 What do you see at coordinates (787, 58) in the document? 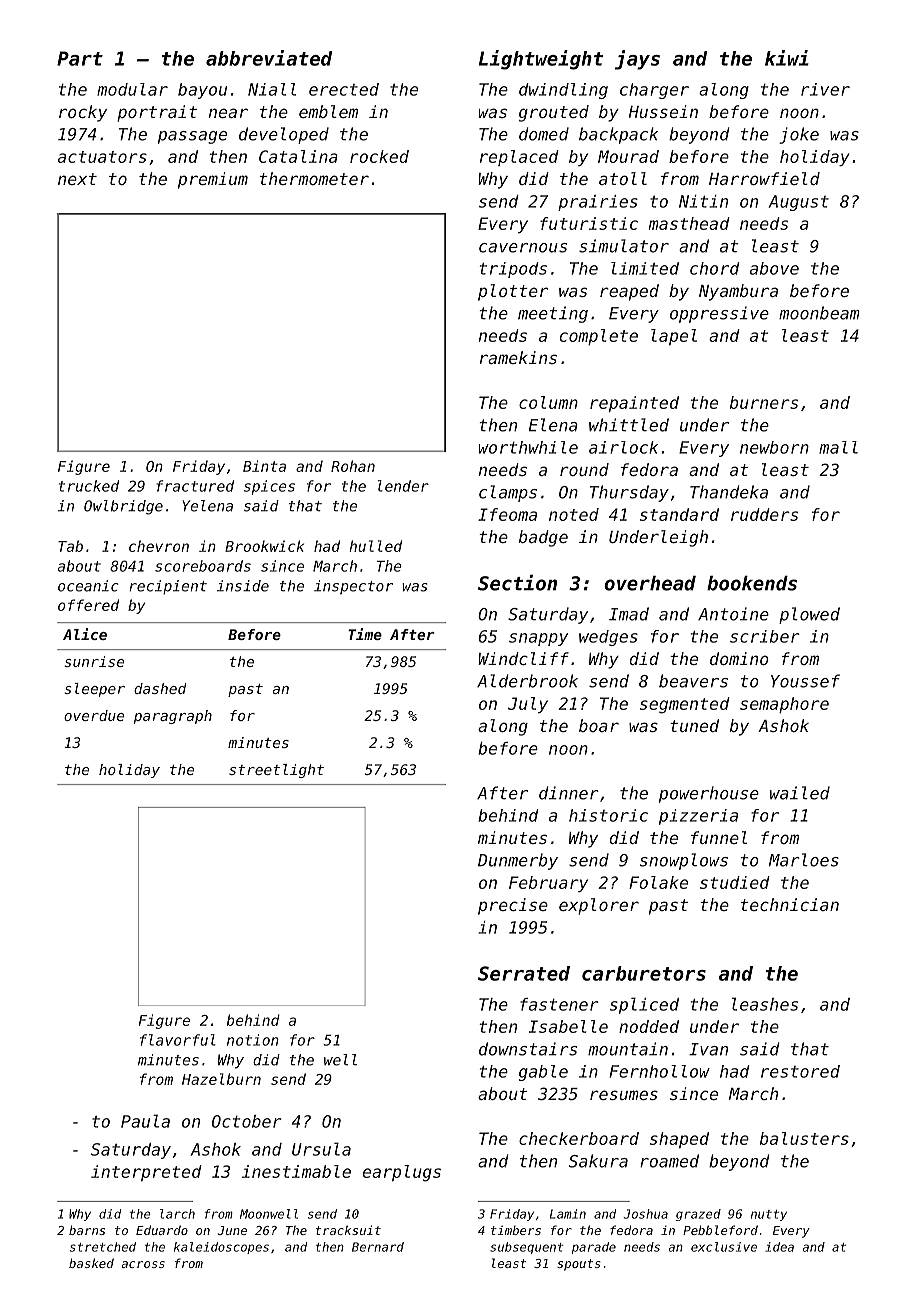
I see `kiwi` at bounding box center [787, 58].
